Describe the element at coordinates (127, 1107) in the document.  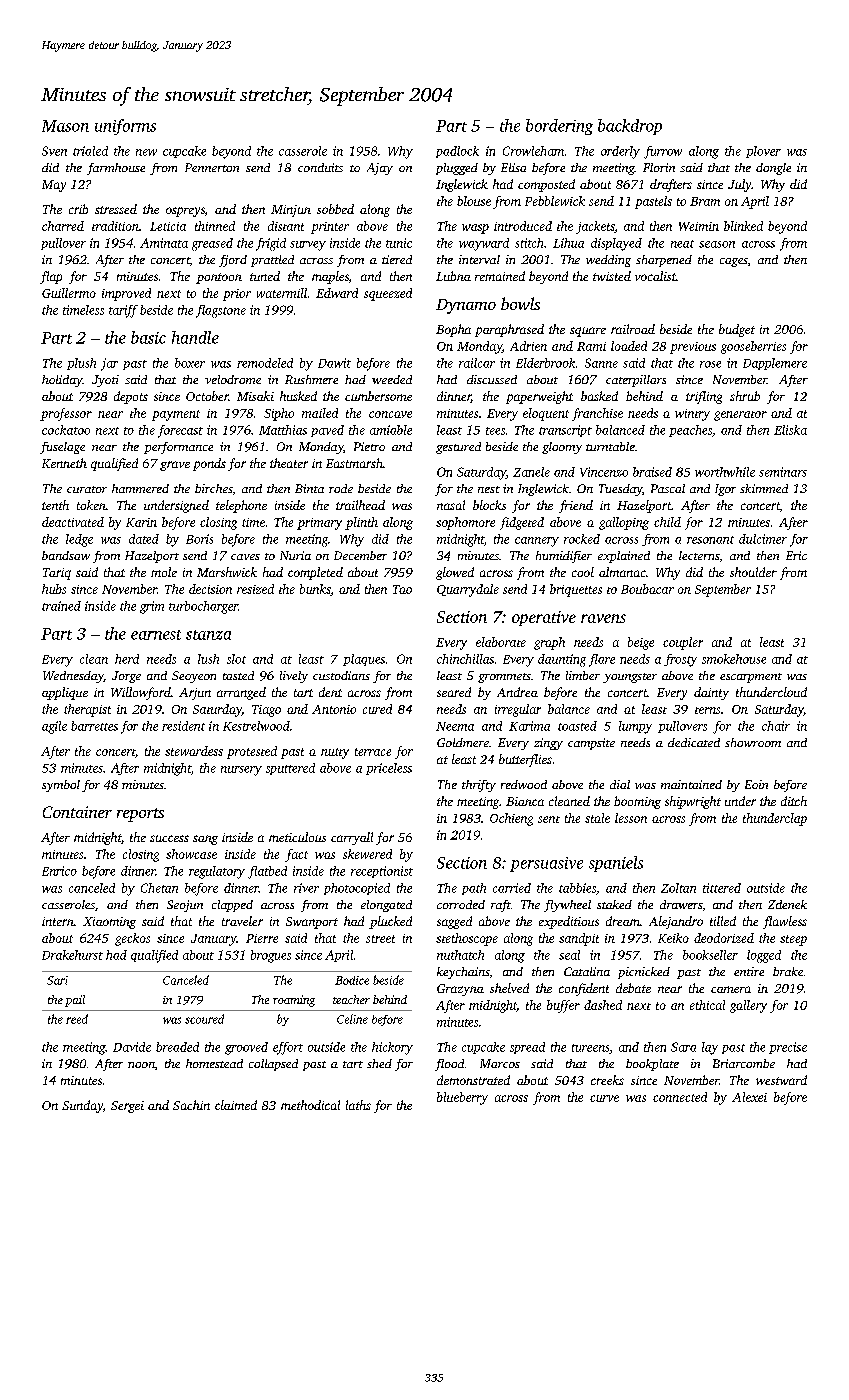
I see `Sergei` at that location.
